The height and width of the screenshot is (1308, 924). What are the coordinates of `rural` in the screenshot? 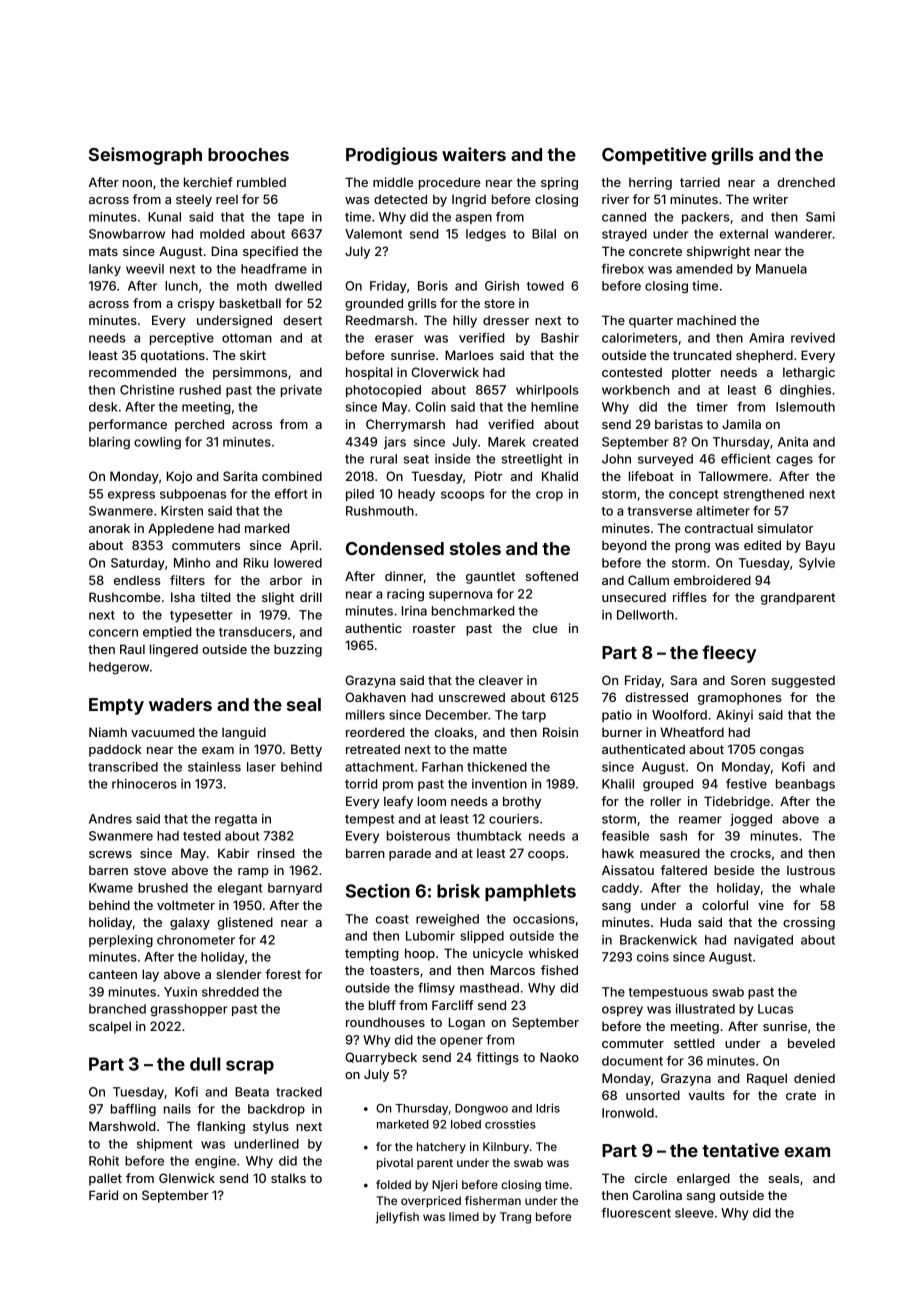 It's located at (383, 459).
